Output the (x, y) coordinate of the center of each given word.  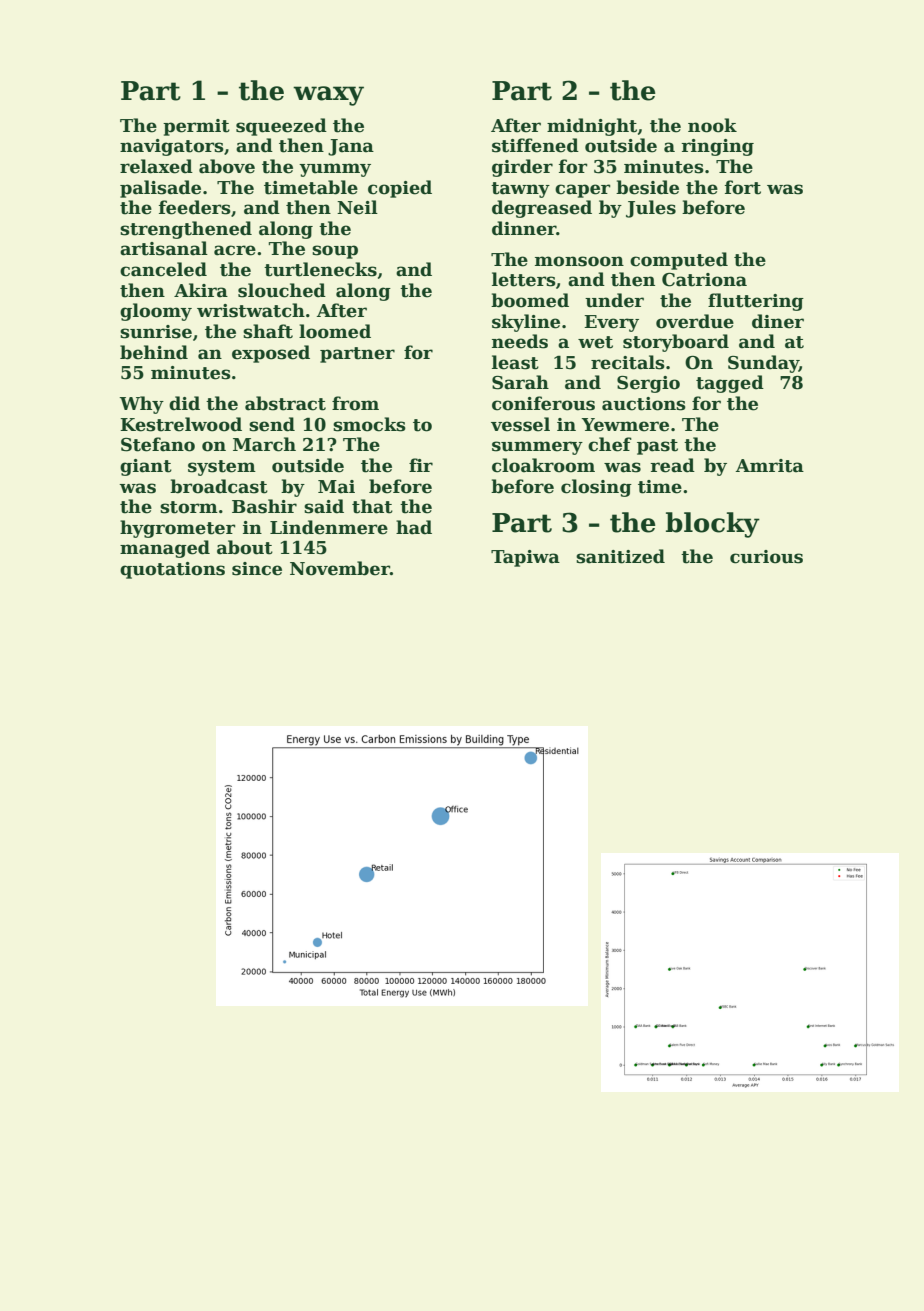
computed (679, 261)
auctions (644, 404)
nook (712, 125)
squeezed (281, 127)
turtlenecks (320, 269)
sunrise (156, 332)
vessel (520, 424)
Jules (651, 209)
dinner (524, 228)
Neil (357, 207)
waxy (328, 96)
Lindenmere (329, 527)
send (272, 424)
